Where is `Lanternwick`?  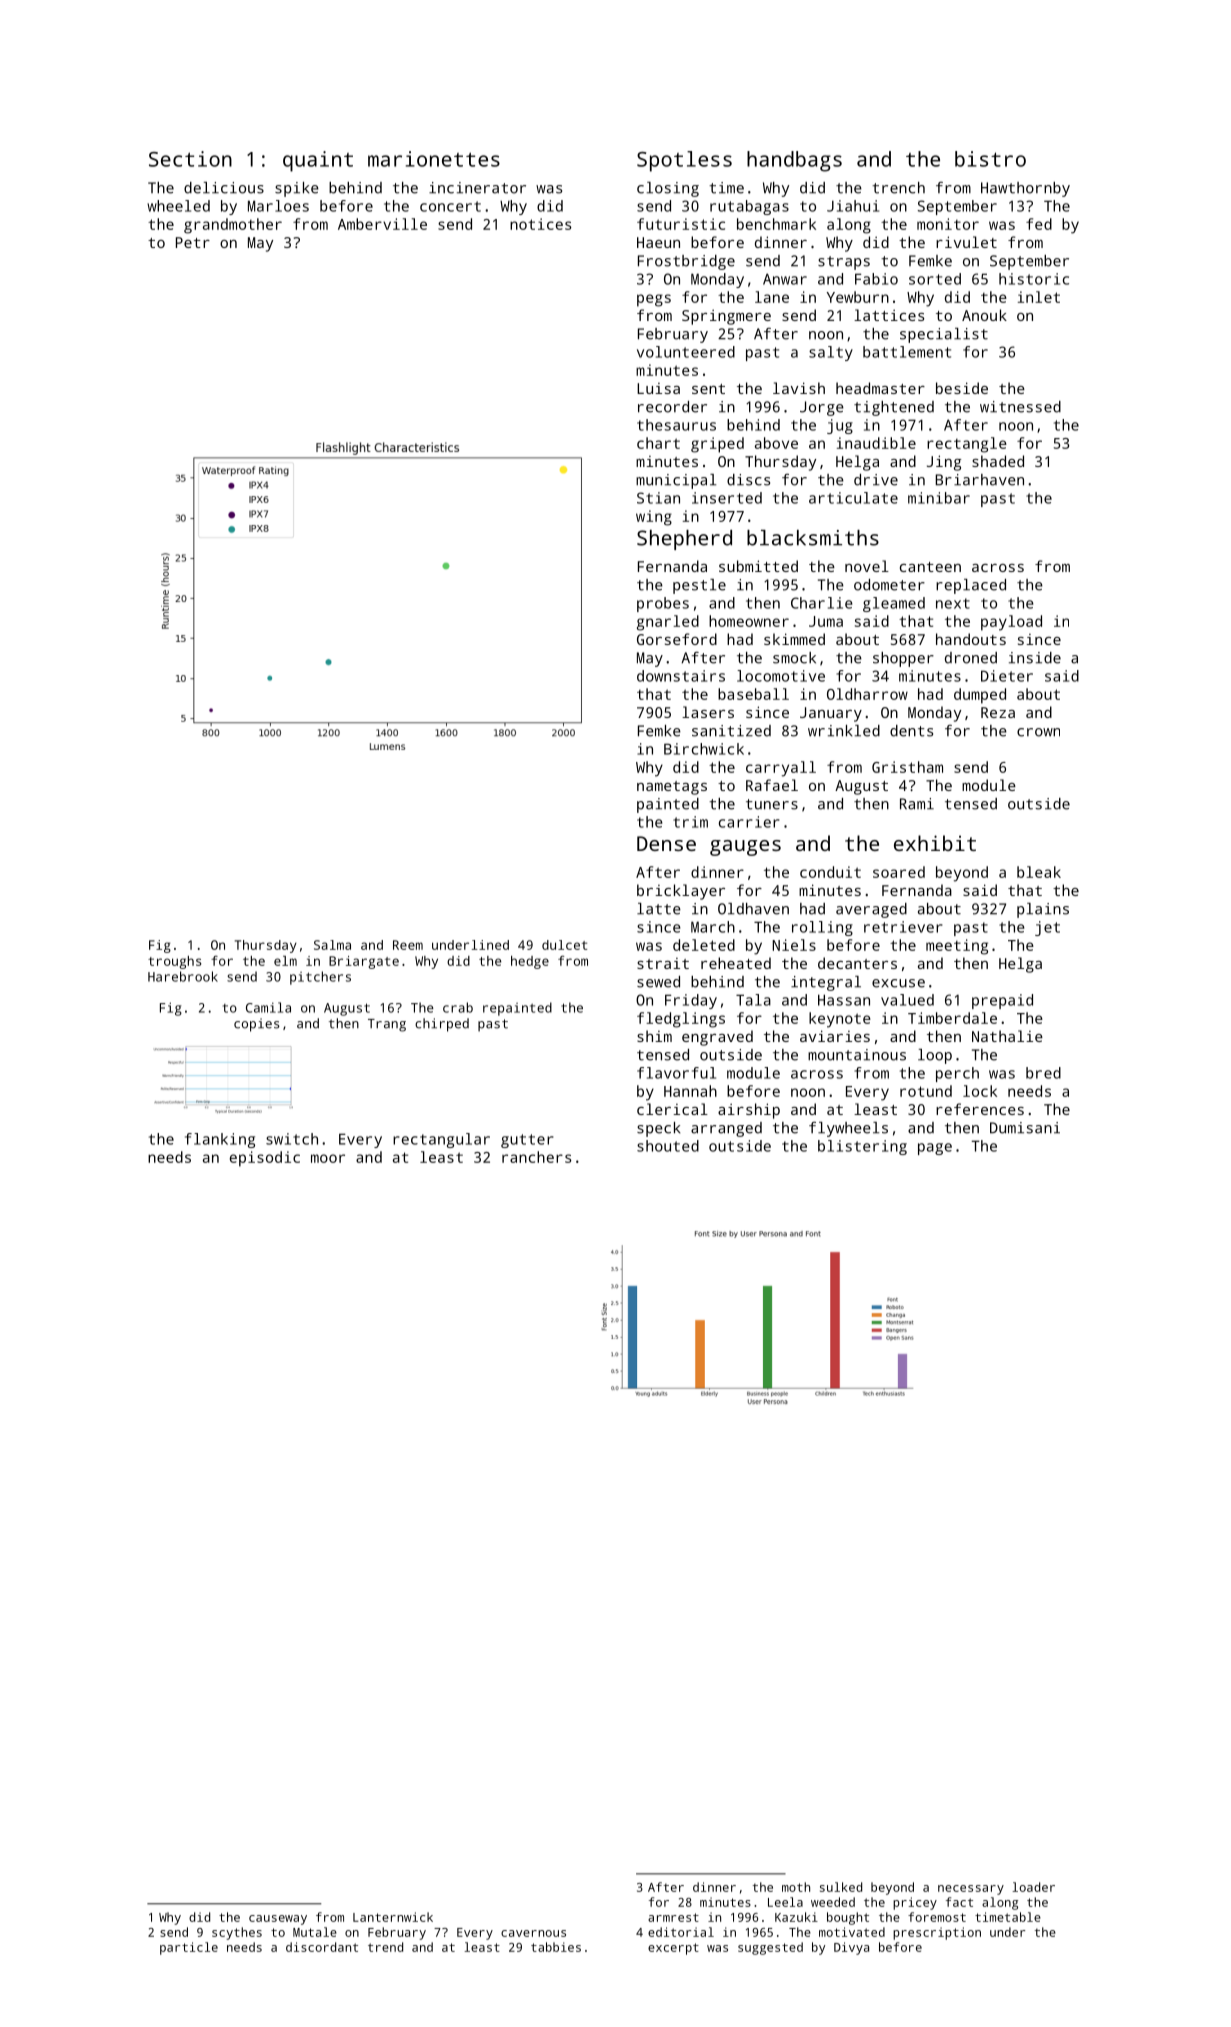 Lanternwick is located at coordinates (393, 1917).
